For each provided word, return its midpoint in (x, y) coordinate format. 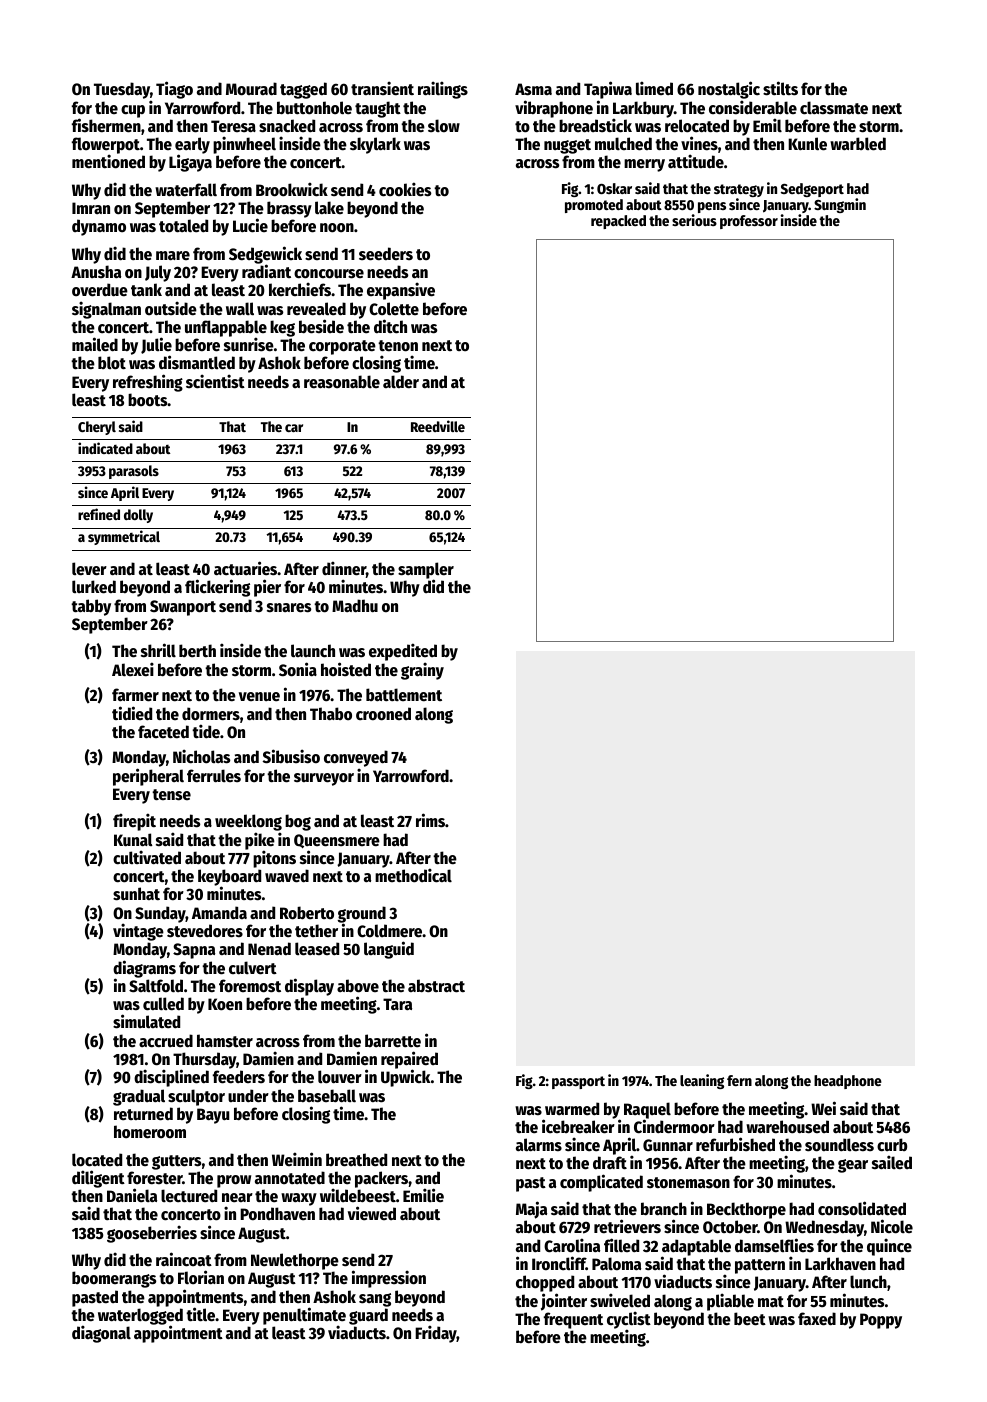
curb (892, 1145)
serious (694, 220)
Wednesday (824, 1228)
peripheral (148, 777)
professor (749, 222)
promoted (594, 206)
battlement (404, 695)
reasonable (342, 382)
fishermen (106, 125)
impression (389, 1279)
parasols (134, 472)
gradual (139, 1097)
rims (430, 820)
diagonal (101, 1334)
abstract (436, 986)
